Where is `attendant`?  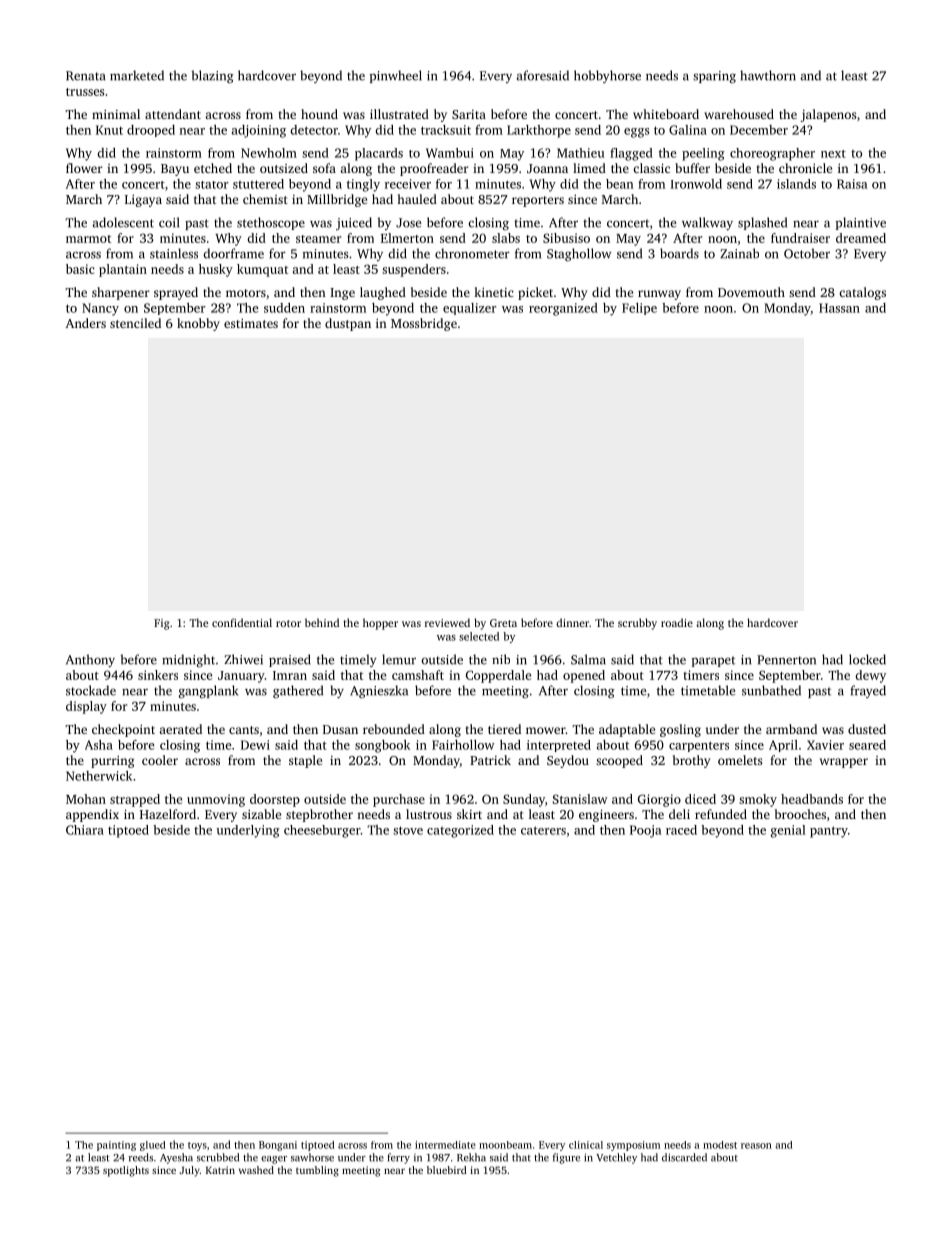
attendant is located at coordinates (173, 114).
